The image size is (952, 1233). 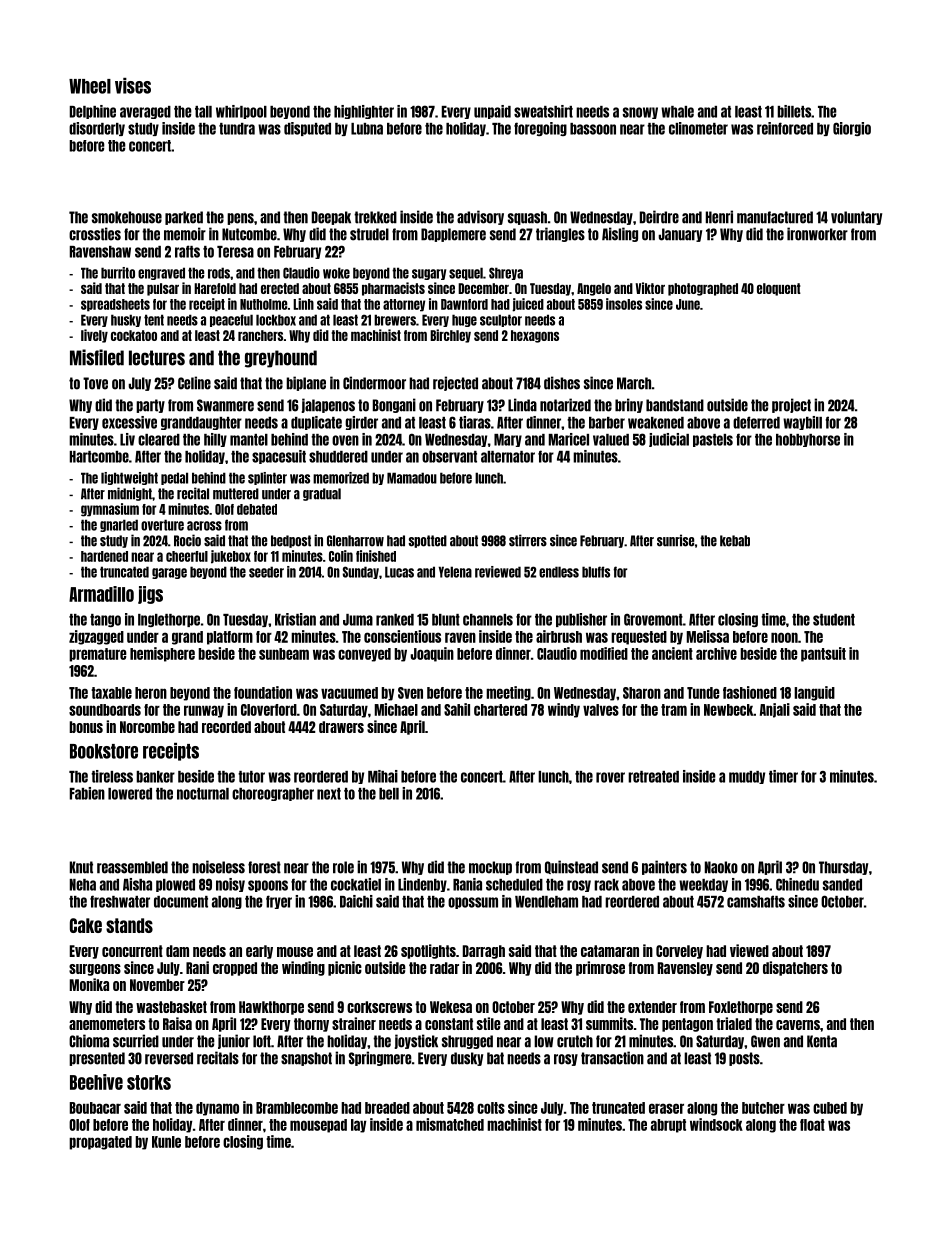 What do you see at coordinates (130, 794) in the screenshot?
I see `lowered` at bounding box center [130, 794].
